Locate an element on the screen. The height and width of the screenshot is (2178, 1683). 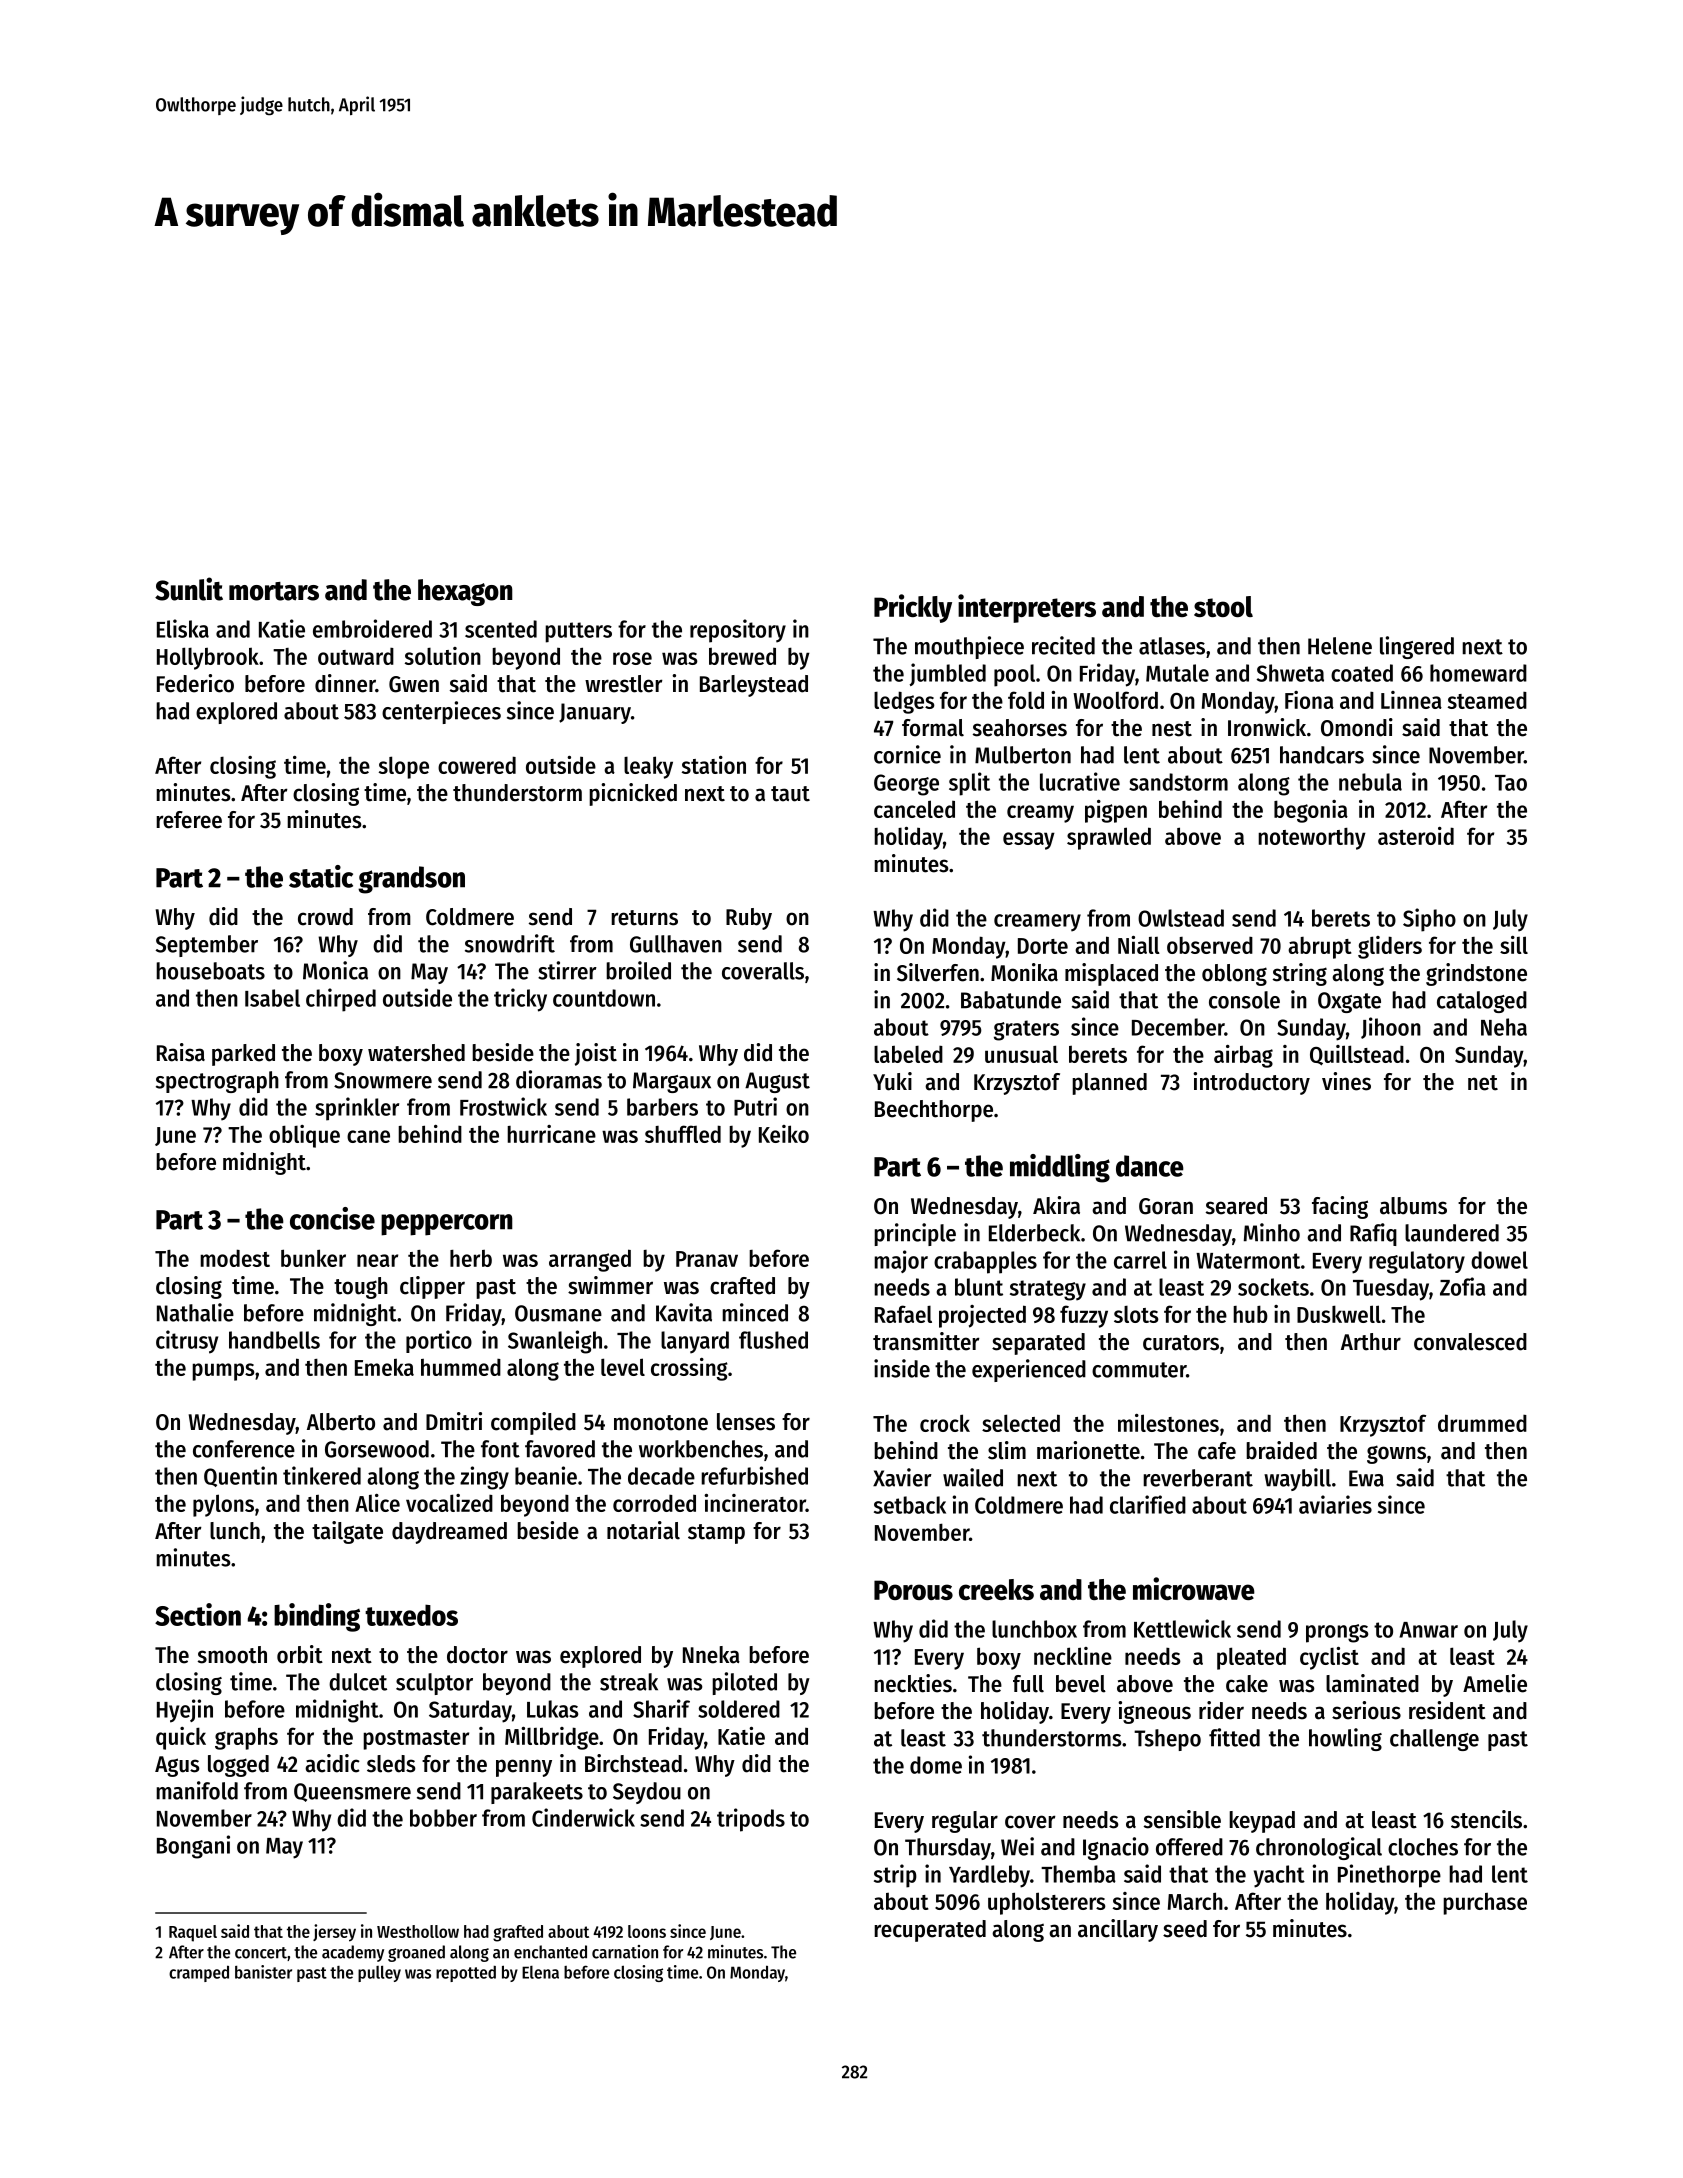
Alice is located at coordinates (377, 1503).
